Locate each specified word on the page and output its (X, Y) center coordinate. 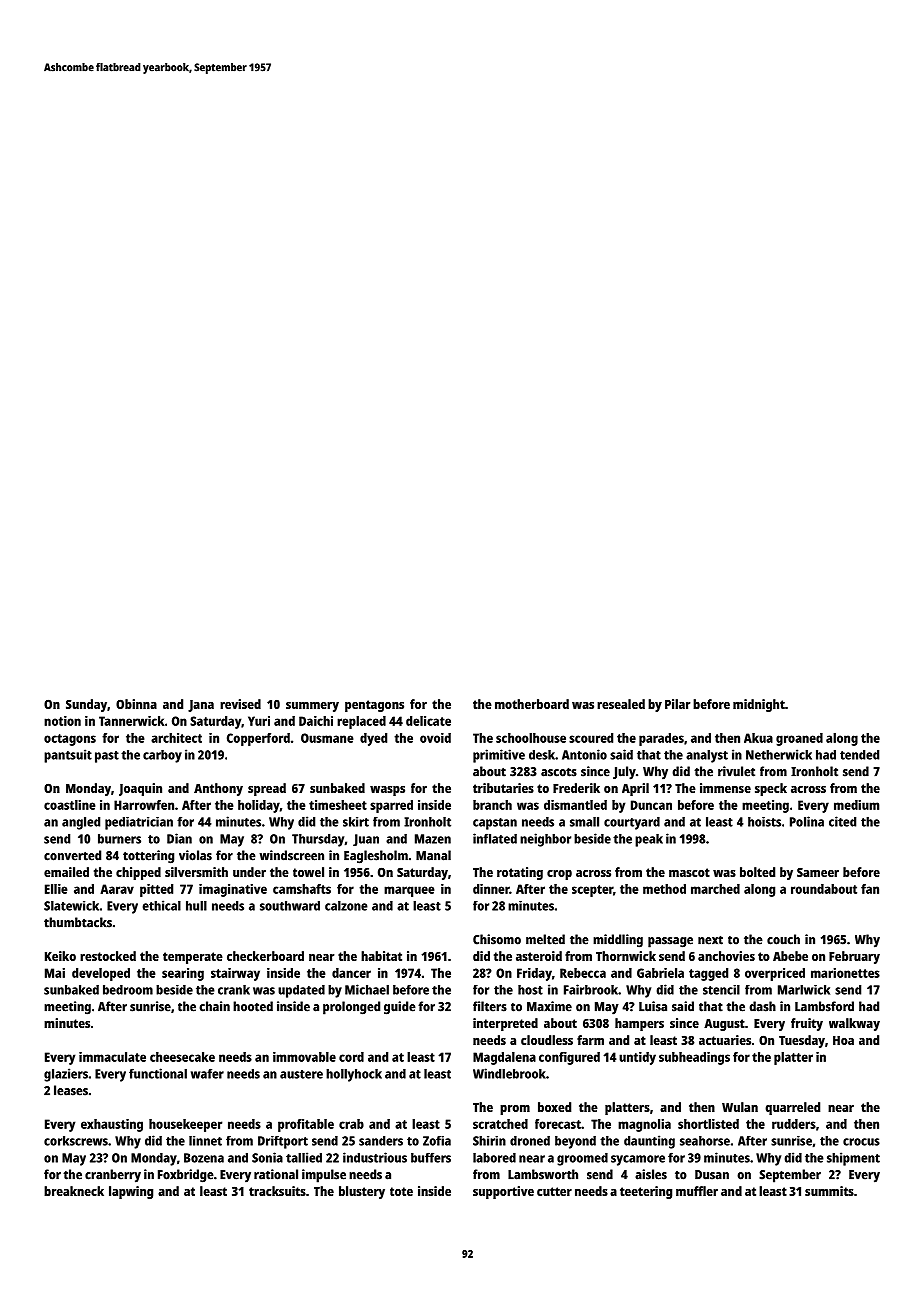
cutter (554, 1191)
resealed (621, 704)
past (107, 757)
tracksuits (277, 1191)
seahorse (705, 1141)
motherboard (532, 704)
